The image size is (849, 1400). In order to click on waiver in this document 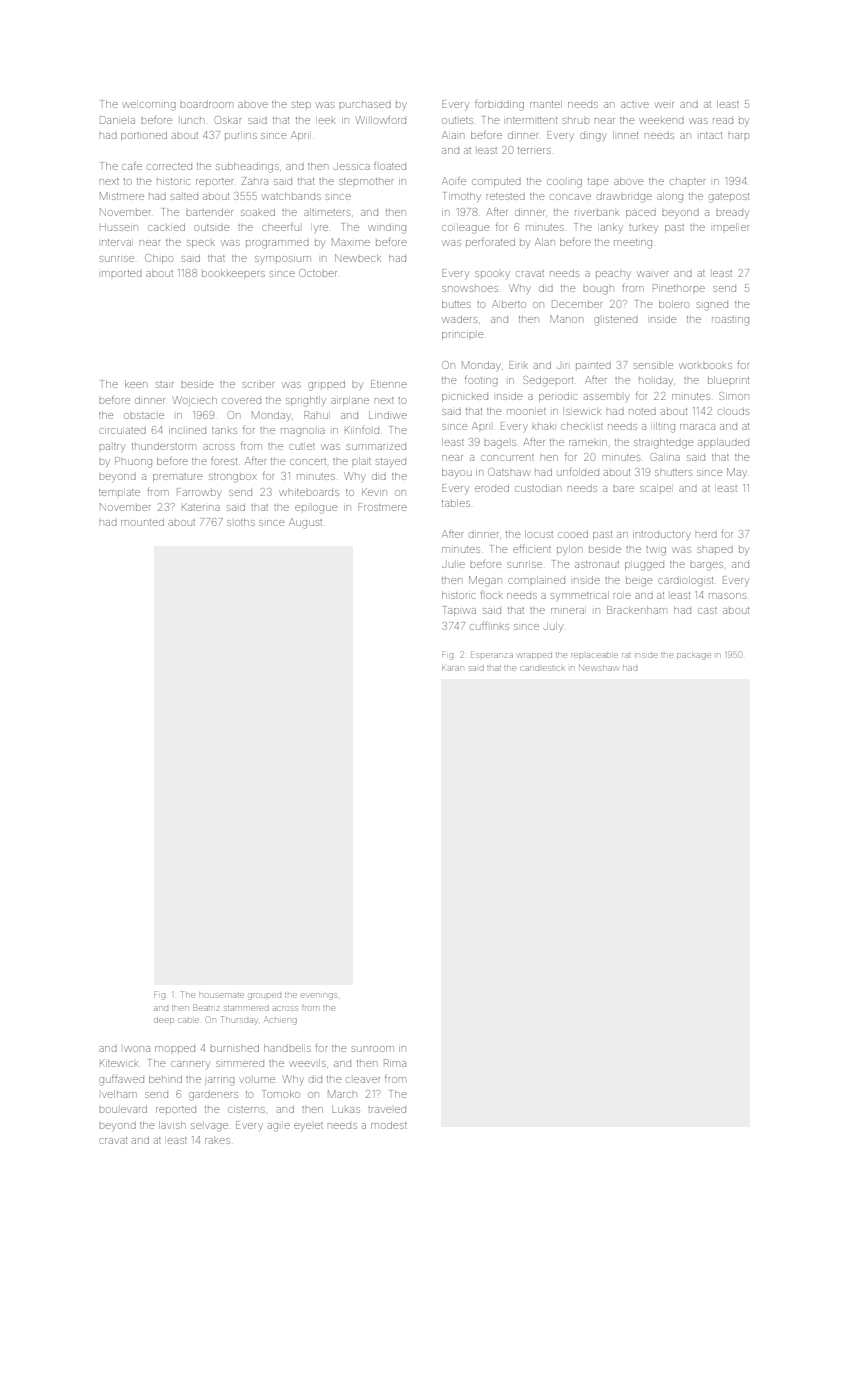, I will do `click(653, 274)`.
